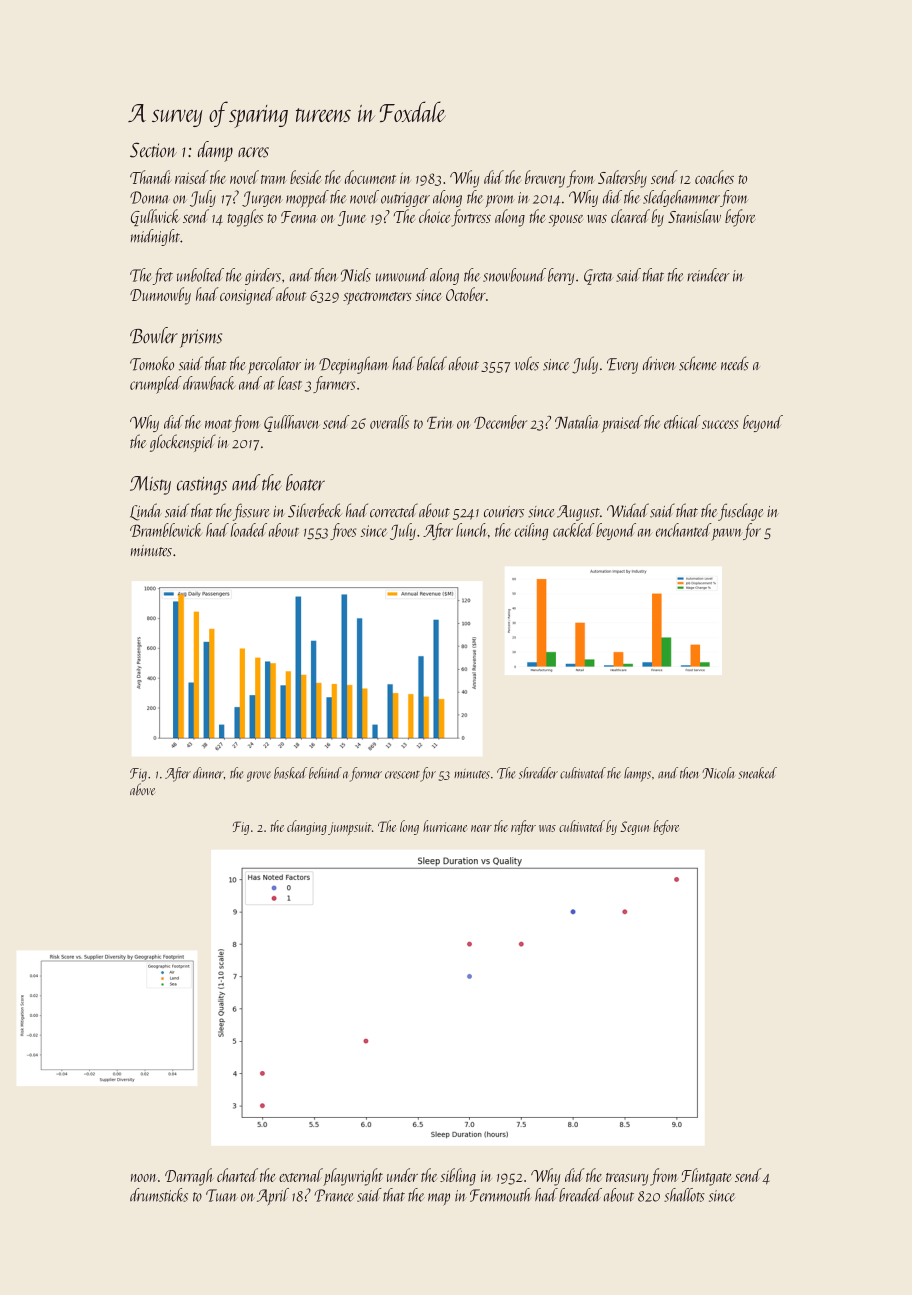  What do you see at coordinates (481, 828) in the document?
I see `near` at bounding box center [481, 828].
